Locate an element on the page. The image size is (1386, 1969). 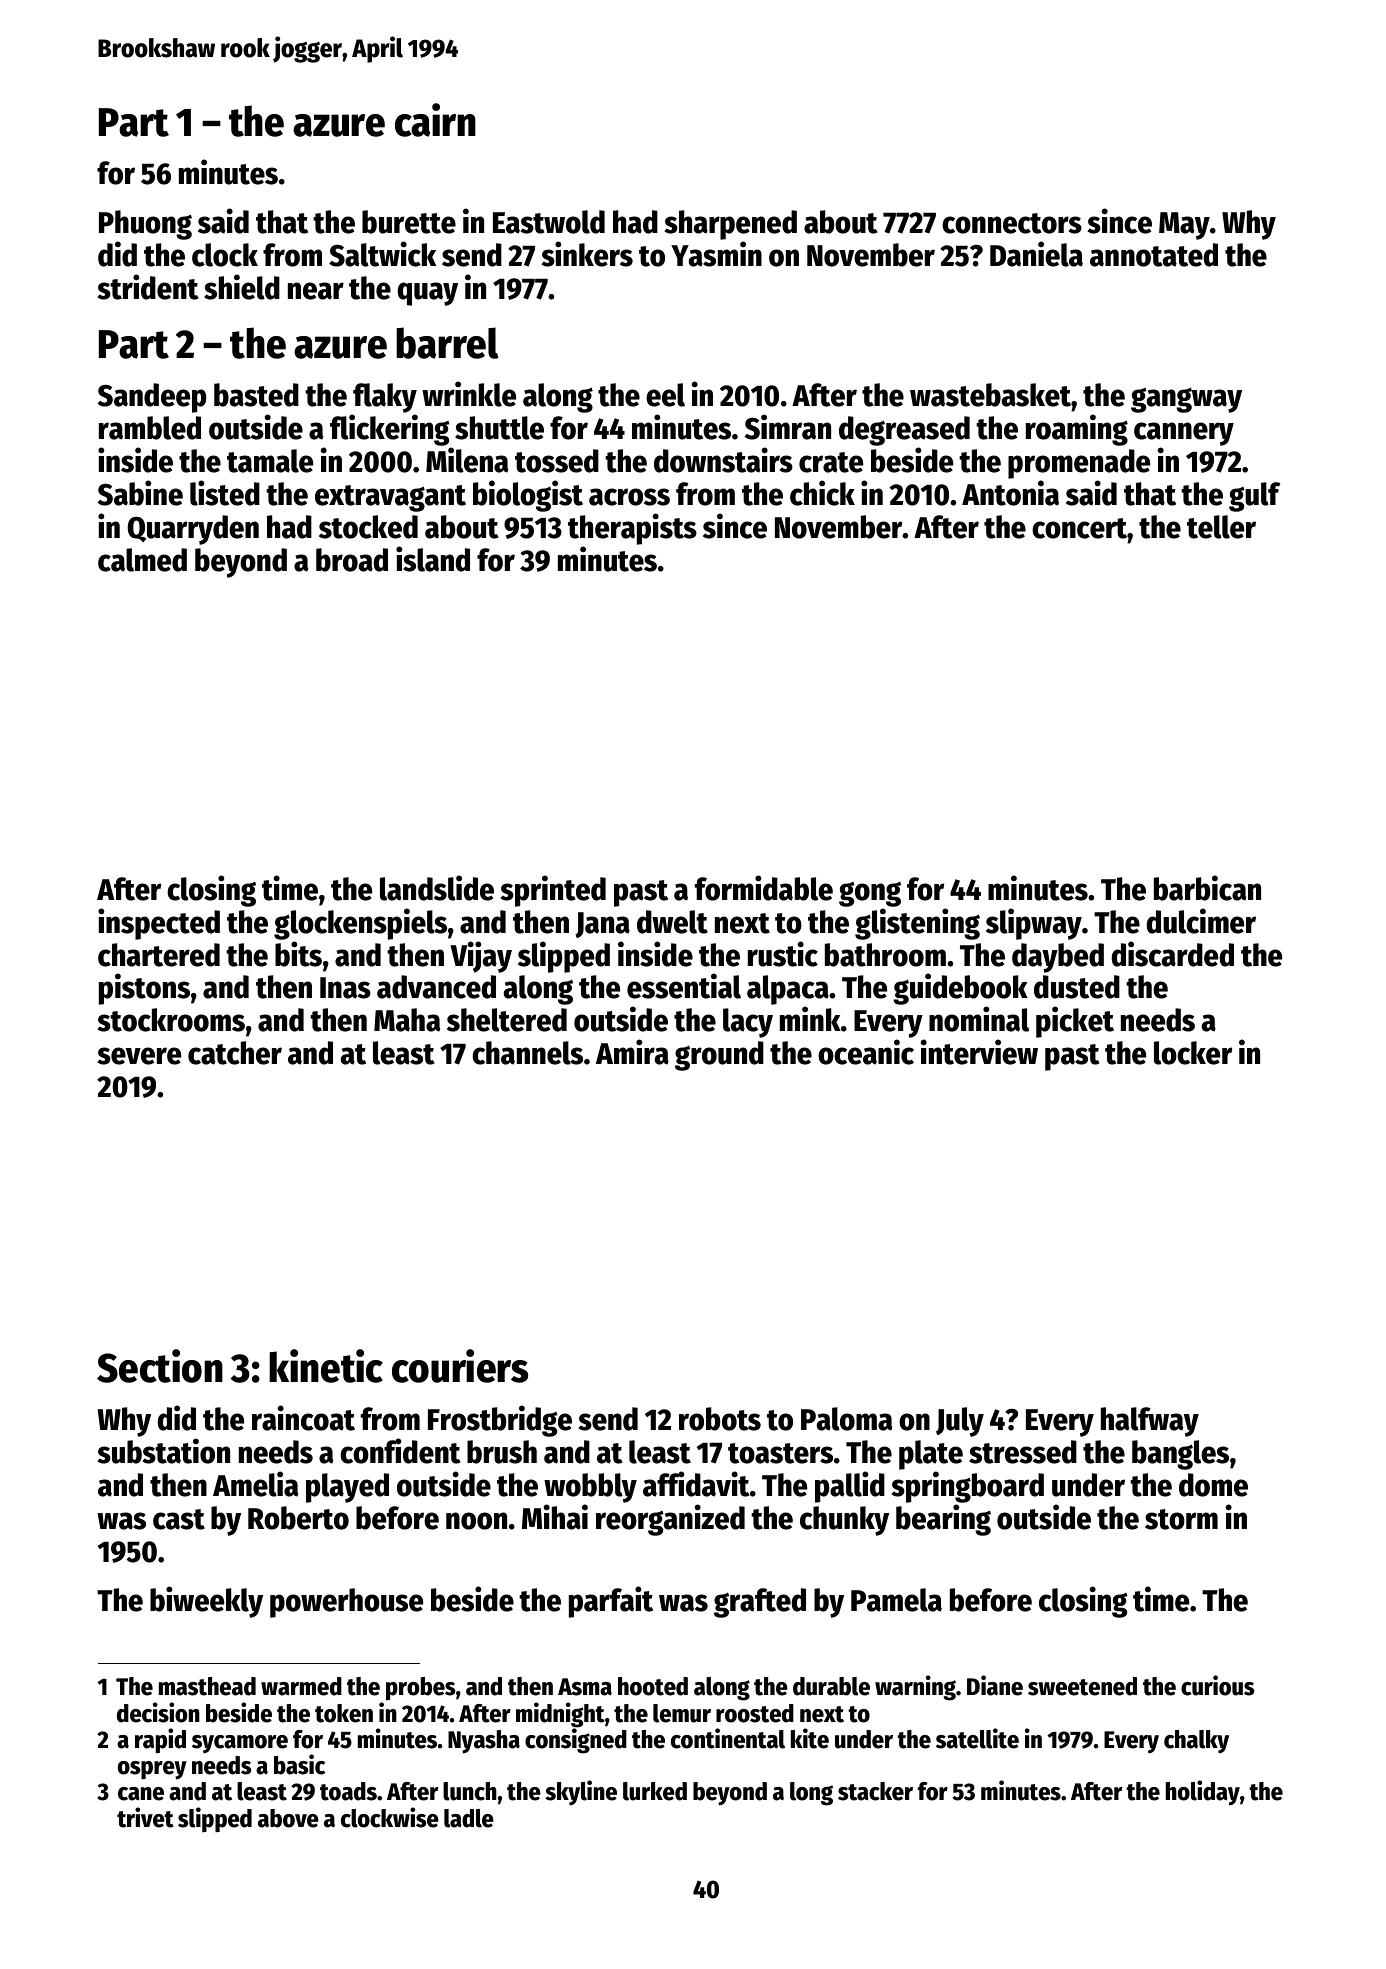
locker is located at coordinates (1193, 1053).
